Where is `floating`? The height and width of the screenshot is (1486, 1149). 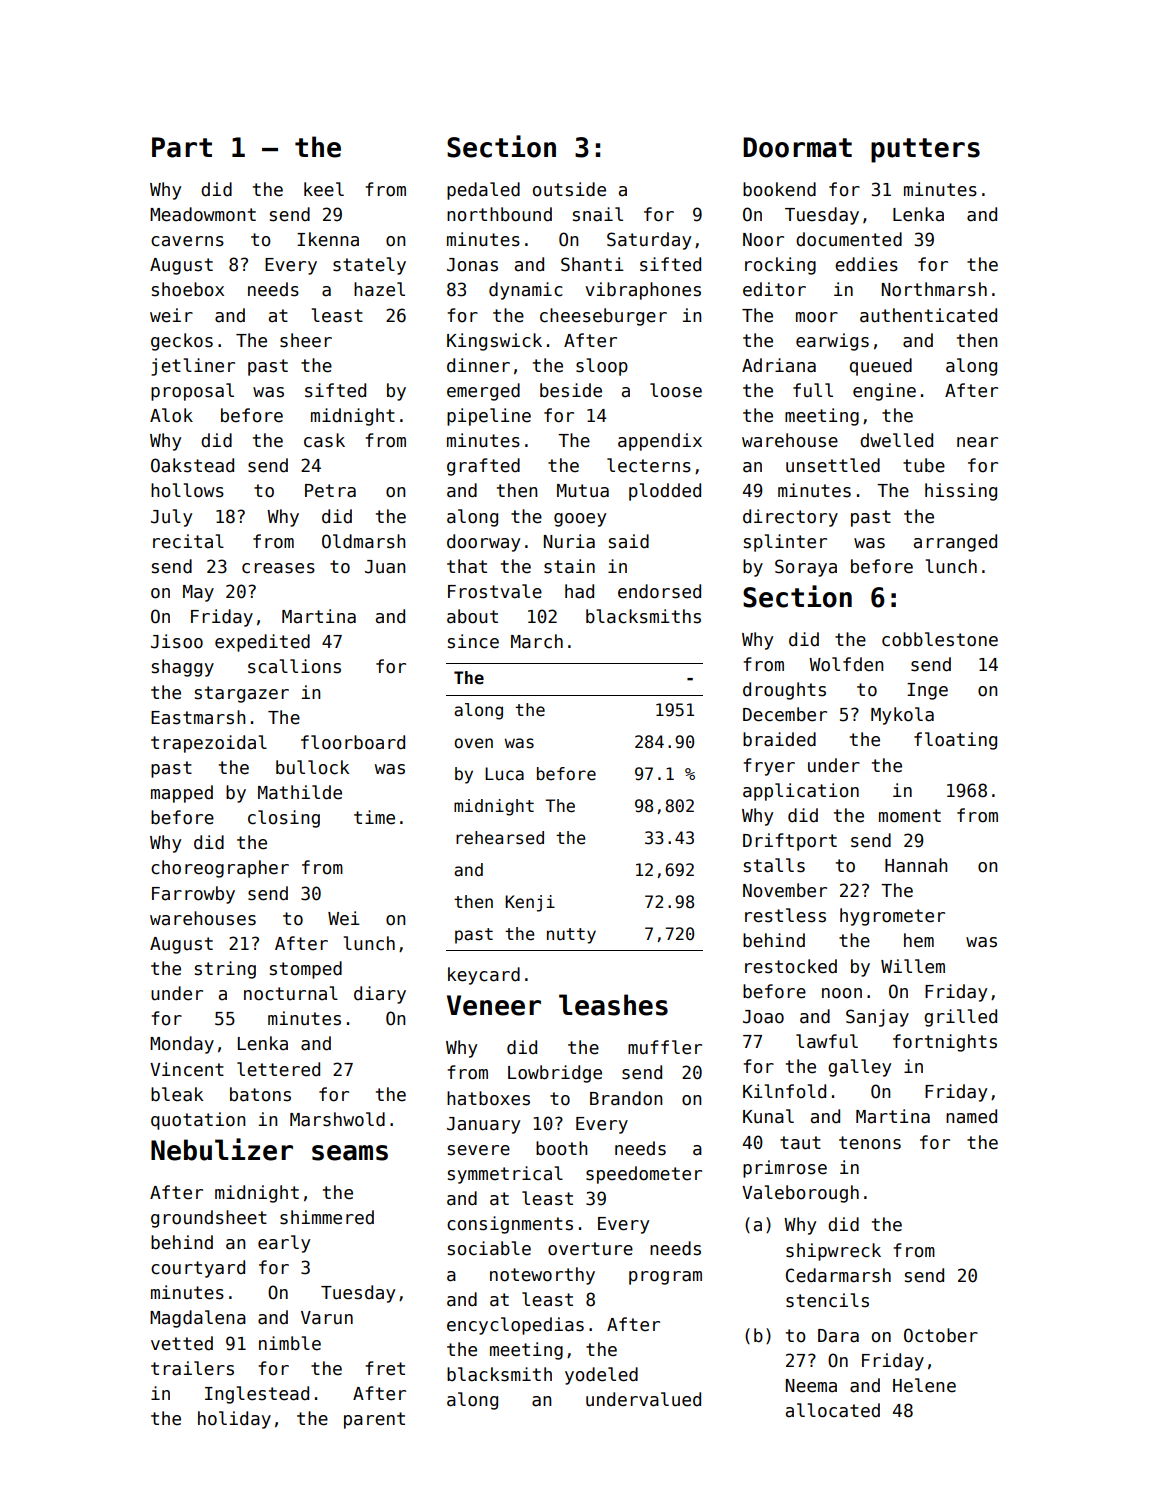 floating is located at coordinates (955, 741).
